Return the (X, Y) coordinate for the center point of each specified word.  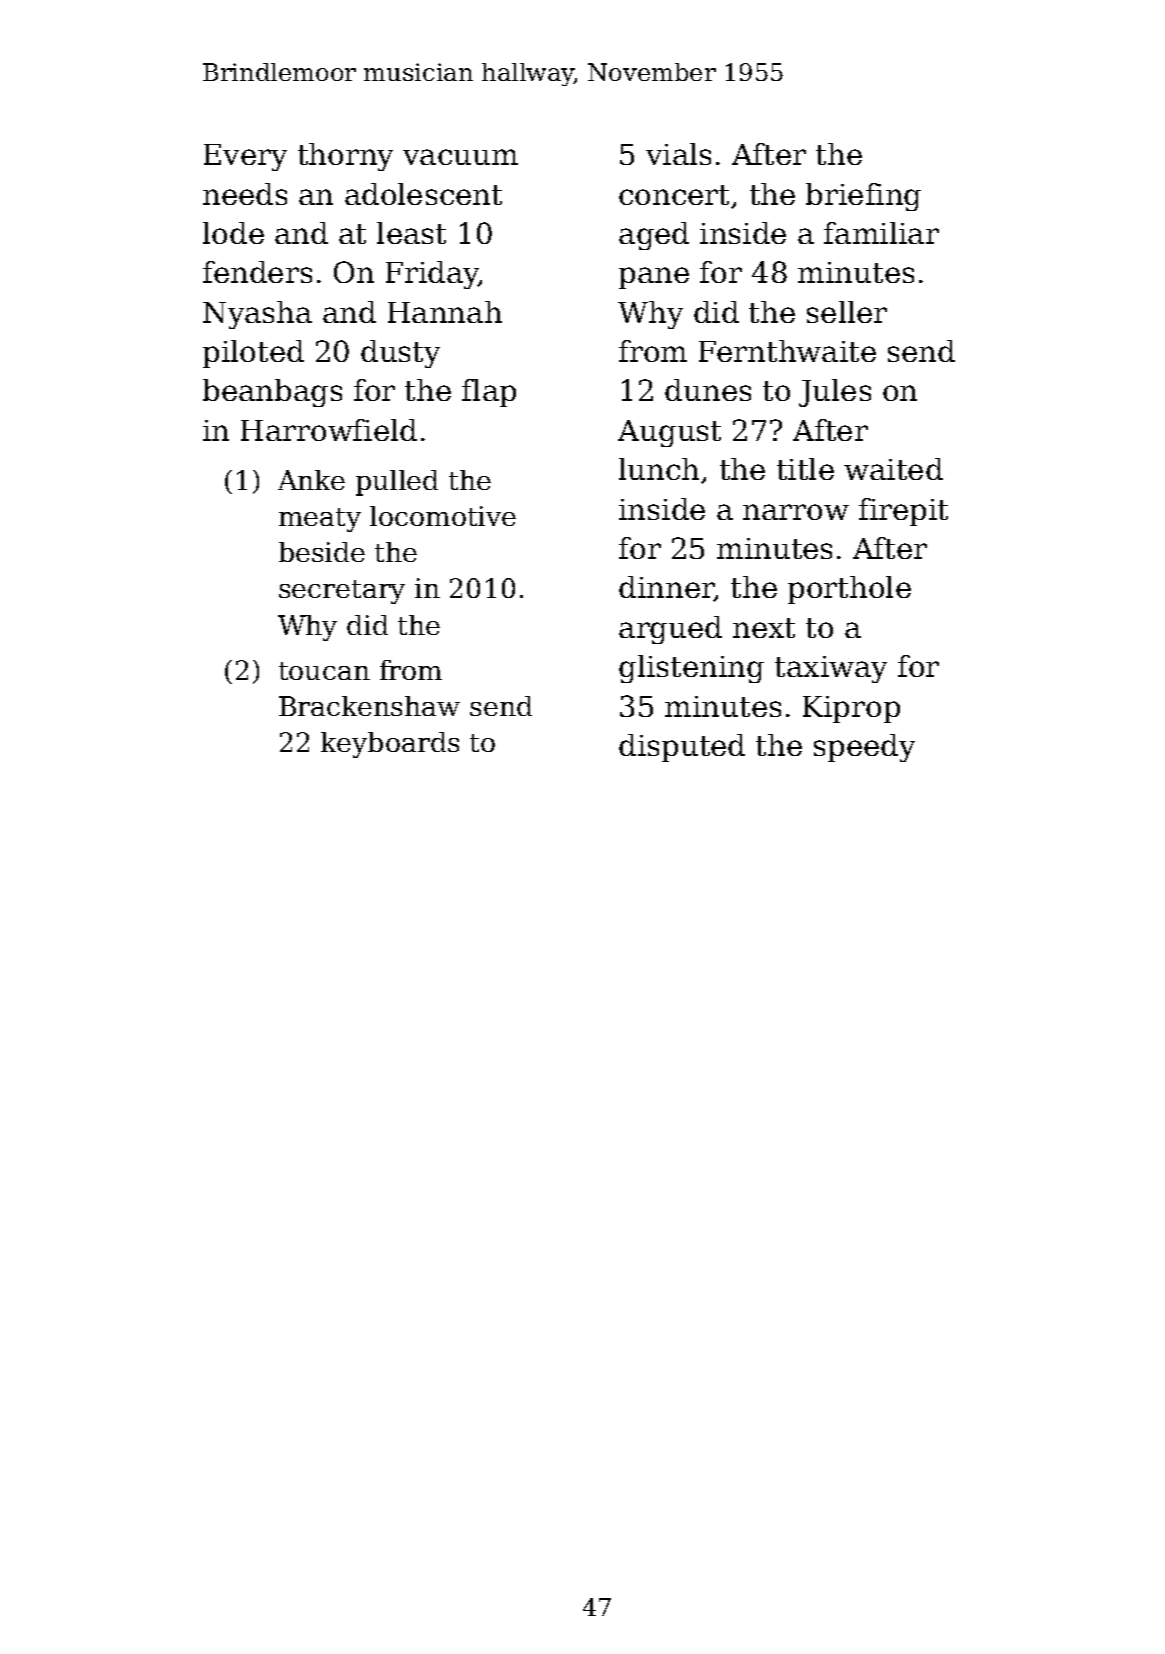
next (764, 628)
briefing (863, 197)
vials (678, 154)
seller (847, 312)
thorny (345, 157)
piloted (253, 354)
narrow (796, 512)
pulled (397, 483)
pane (654, 278)
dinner (666, 588)
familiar (881, 233)
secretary (342, 592)
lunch (659, 469)
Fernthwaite (787, 351)
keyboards (390, 745)
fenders (257, 272)
